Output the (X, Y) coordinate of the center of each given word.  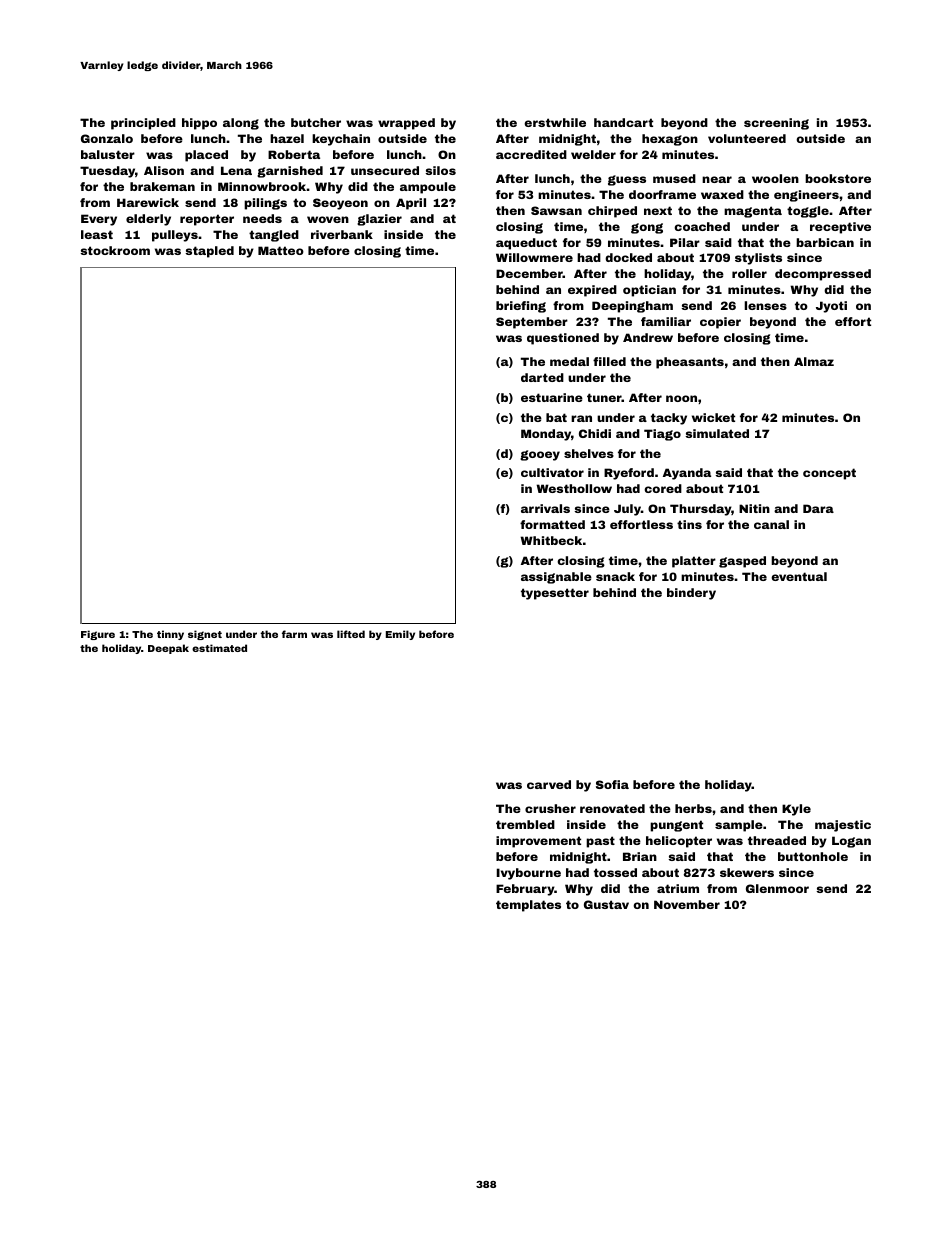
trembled (525, 824)
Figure (98, 635)
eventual (799, 576)
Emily (400, 635)
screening (776, 124)
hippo (199, 124)
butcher (316, 122)
